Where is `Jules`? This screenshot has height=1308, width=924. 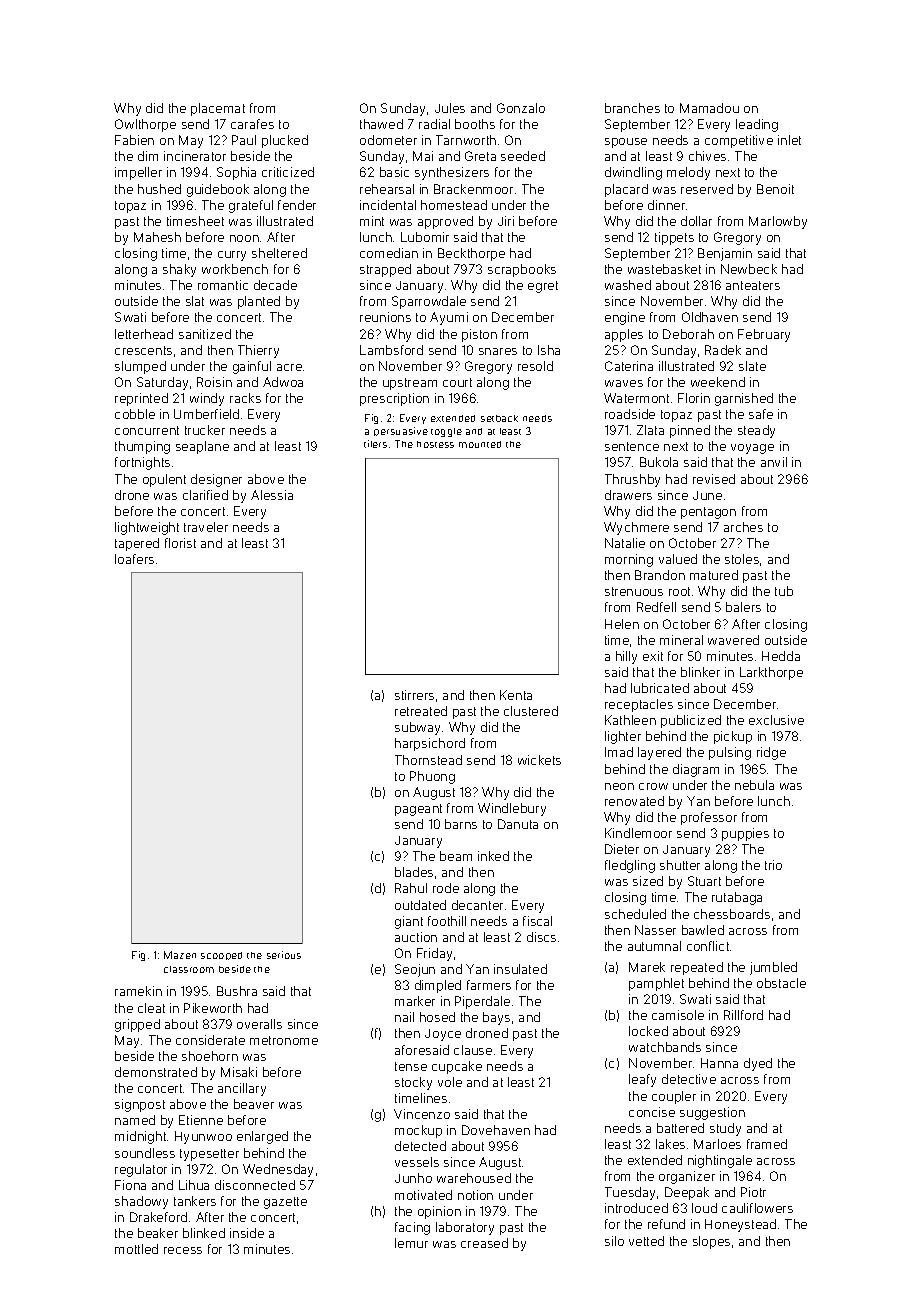
Jules is located at coordinates (450, 108).
